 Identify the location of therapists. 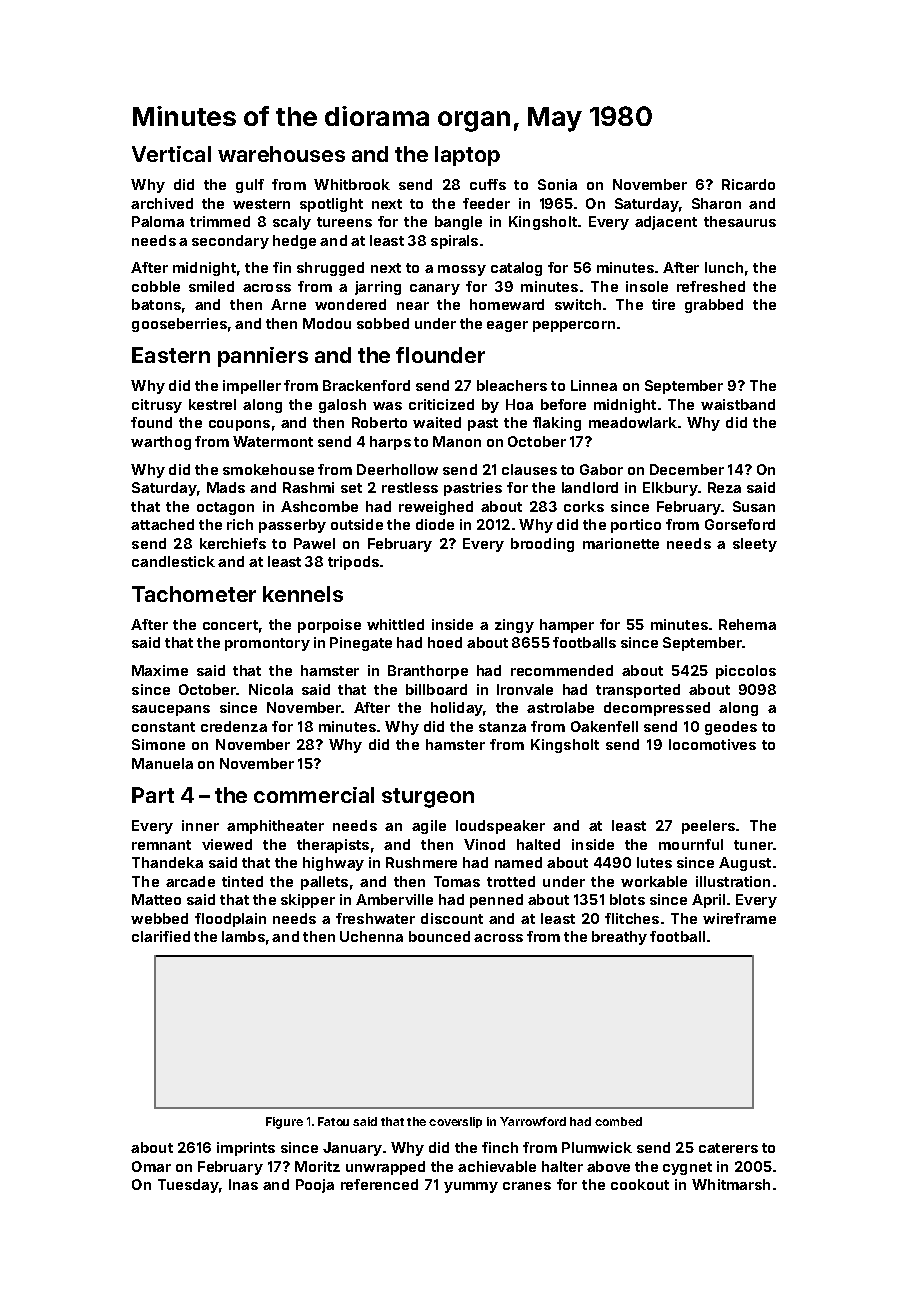
(333, 846).
